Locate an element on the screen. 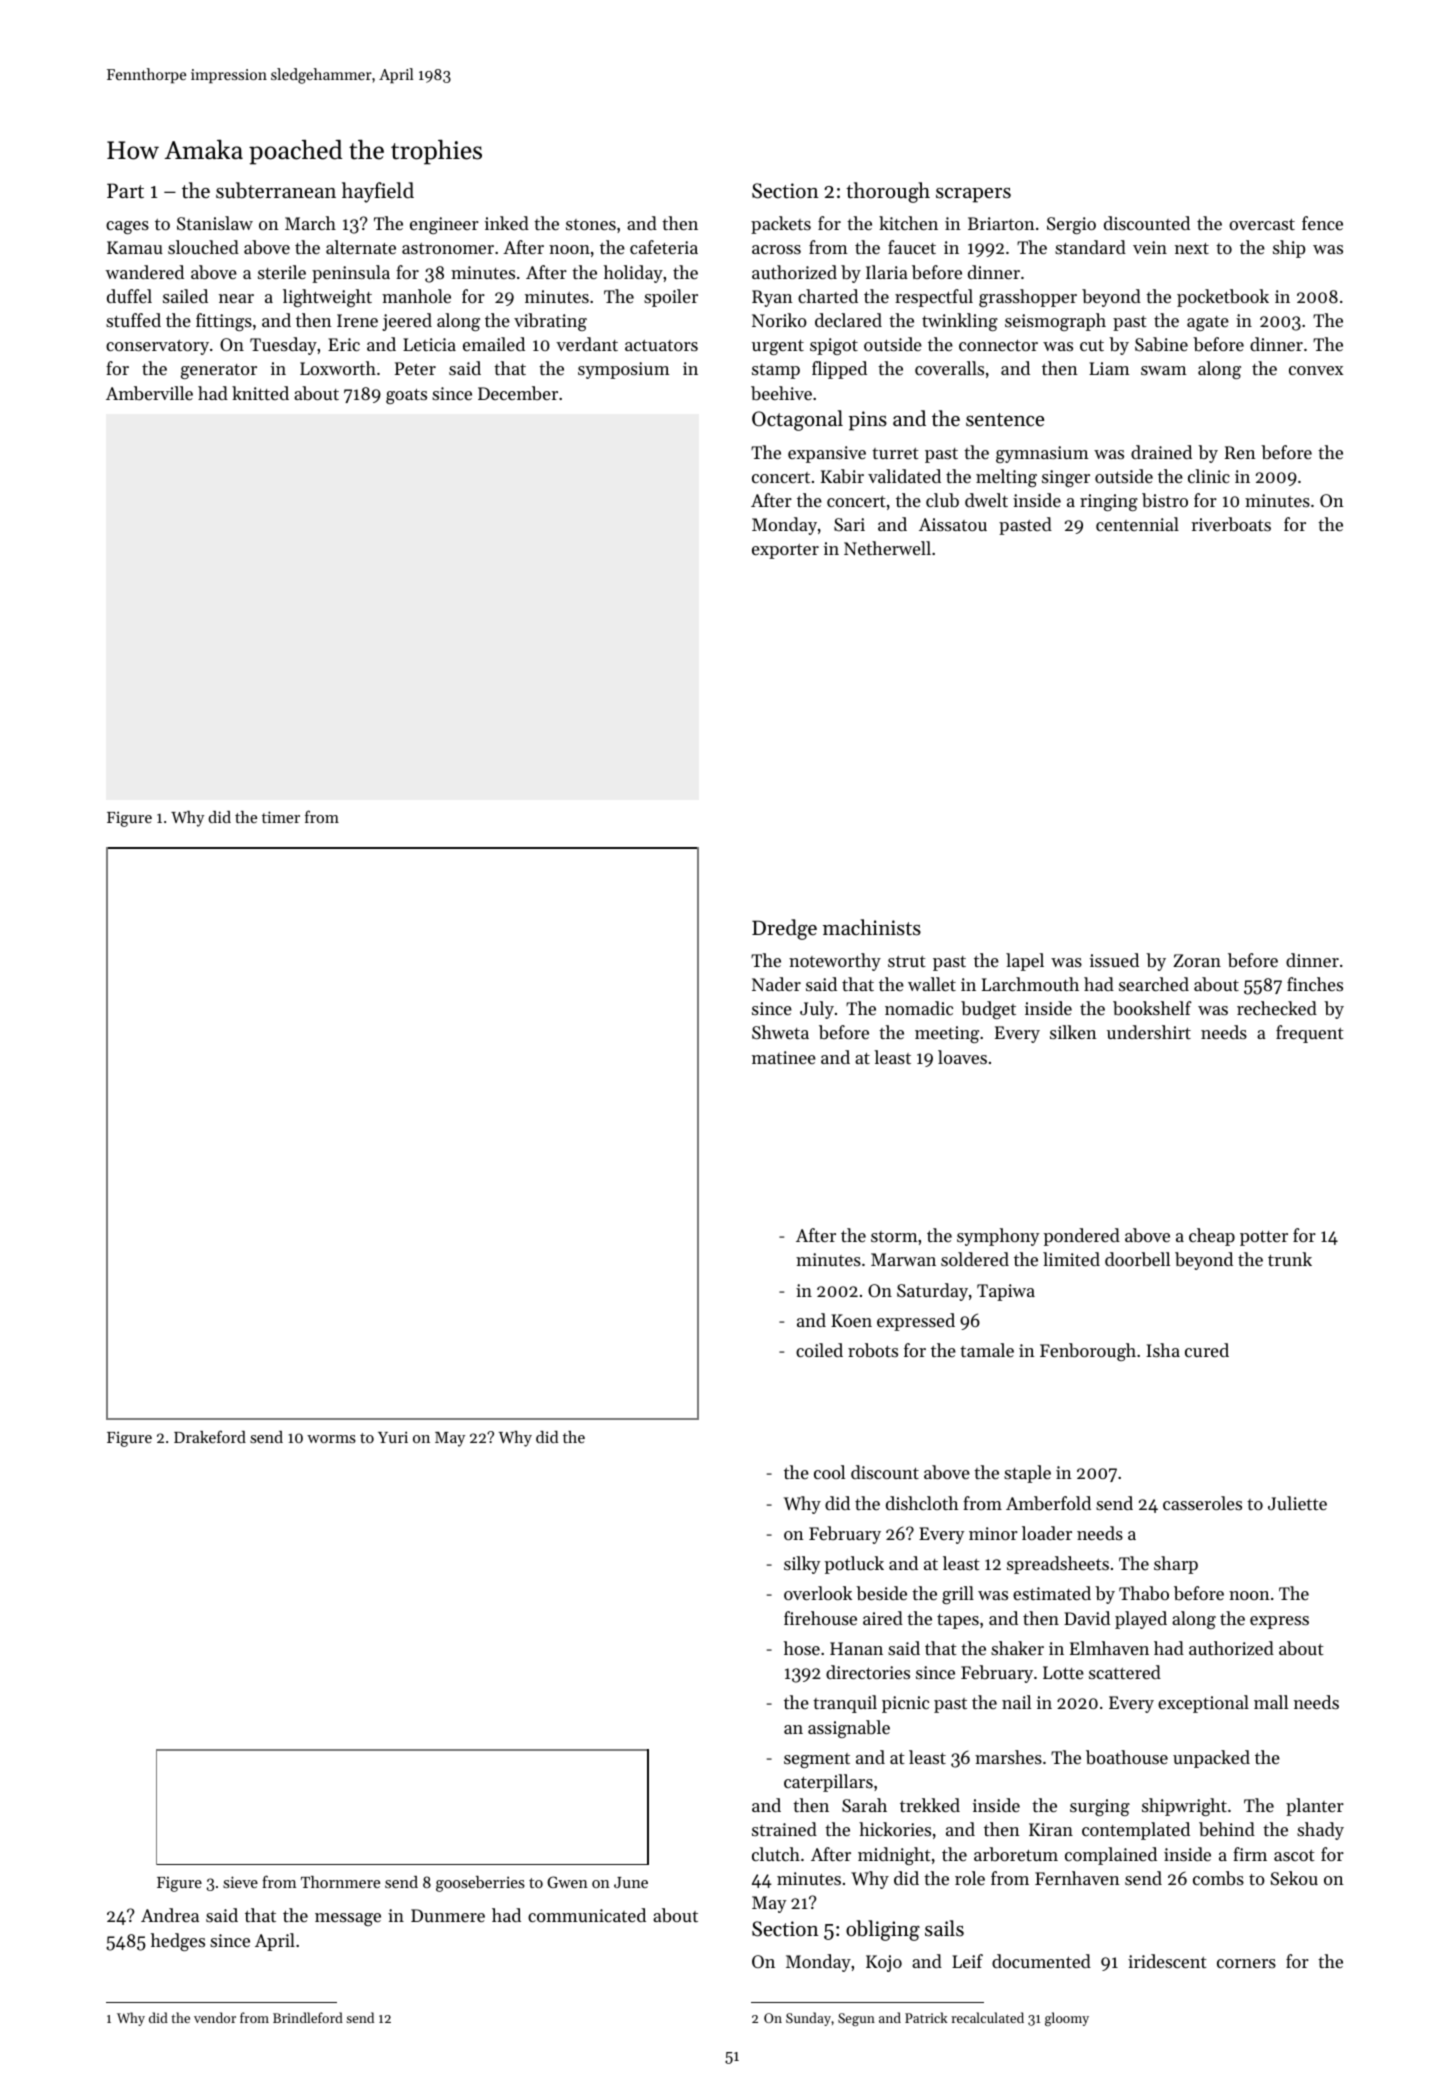 The height and width of the screenshot is (2100, 1450). lapel is located at coordinates (1025, 962).
